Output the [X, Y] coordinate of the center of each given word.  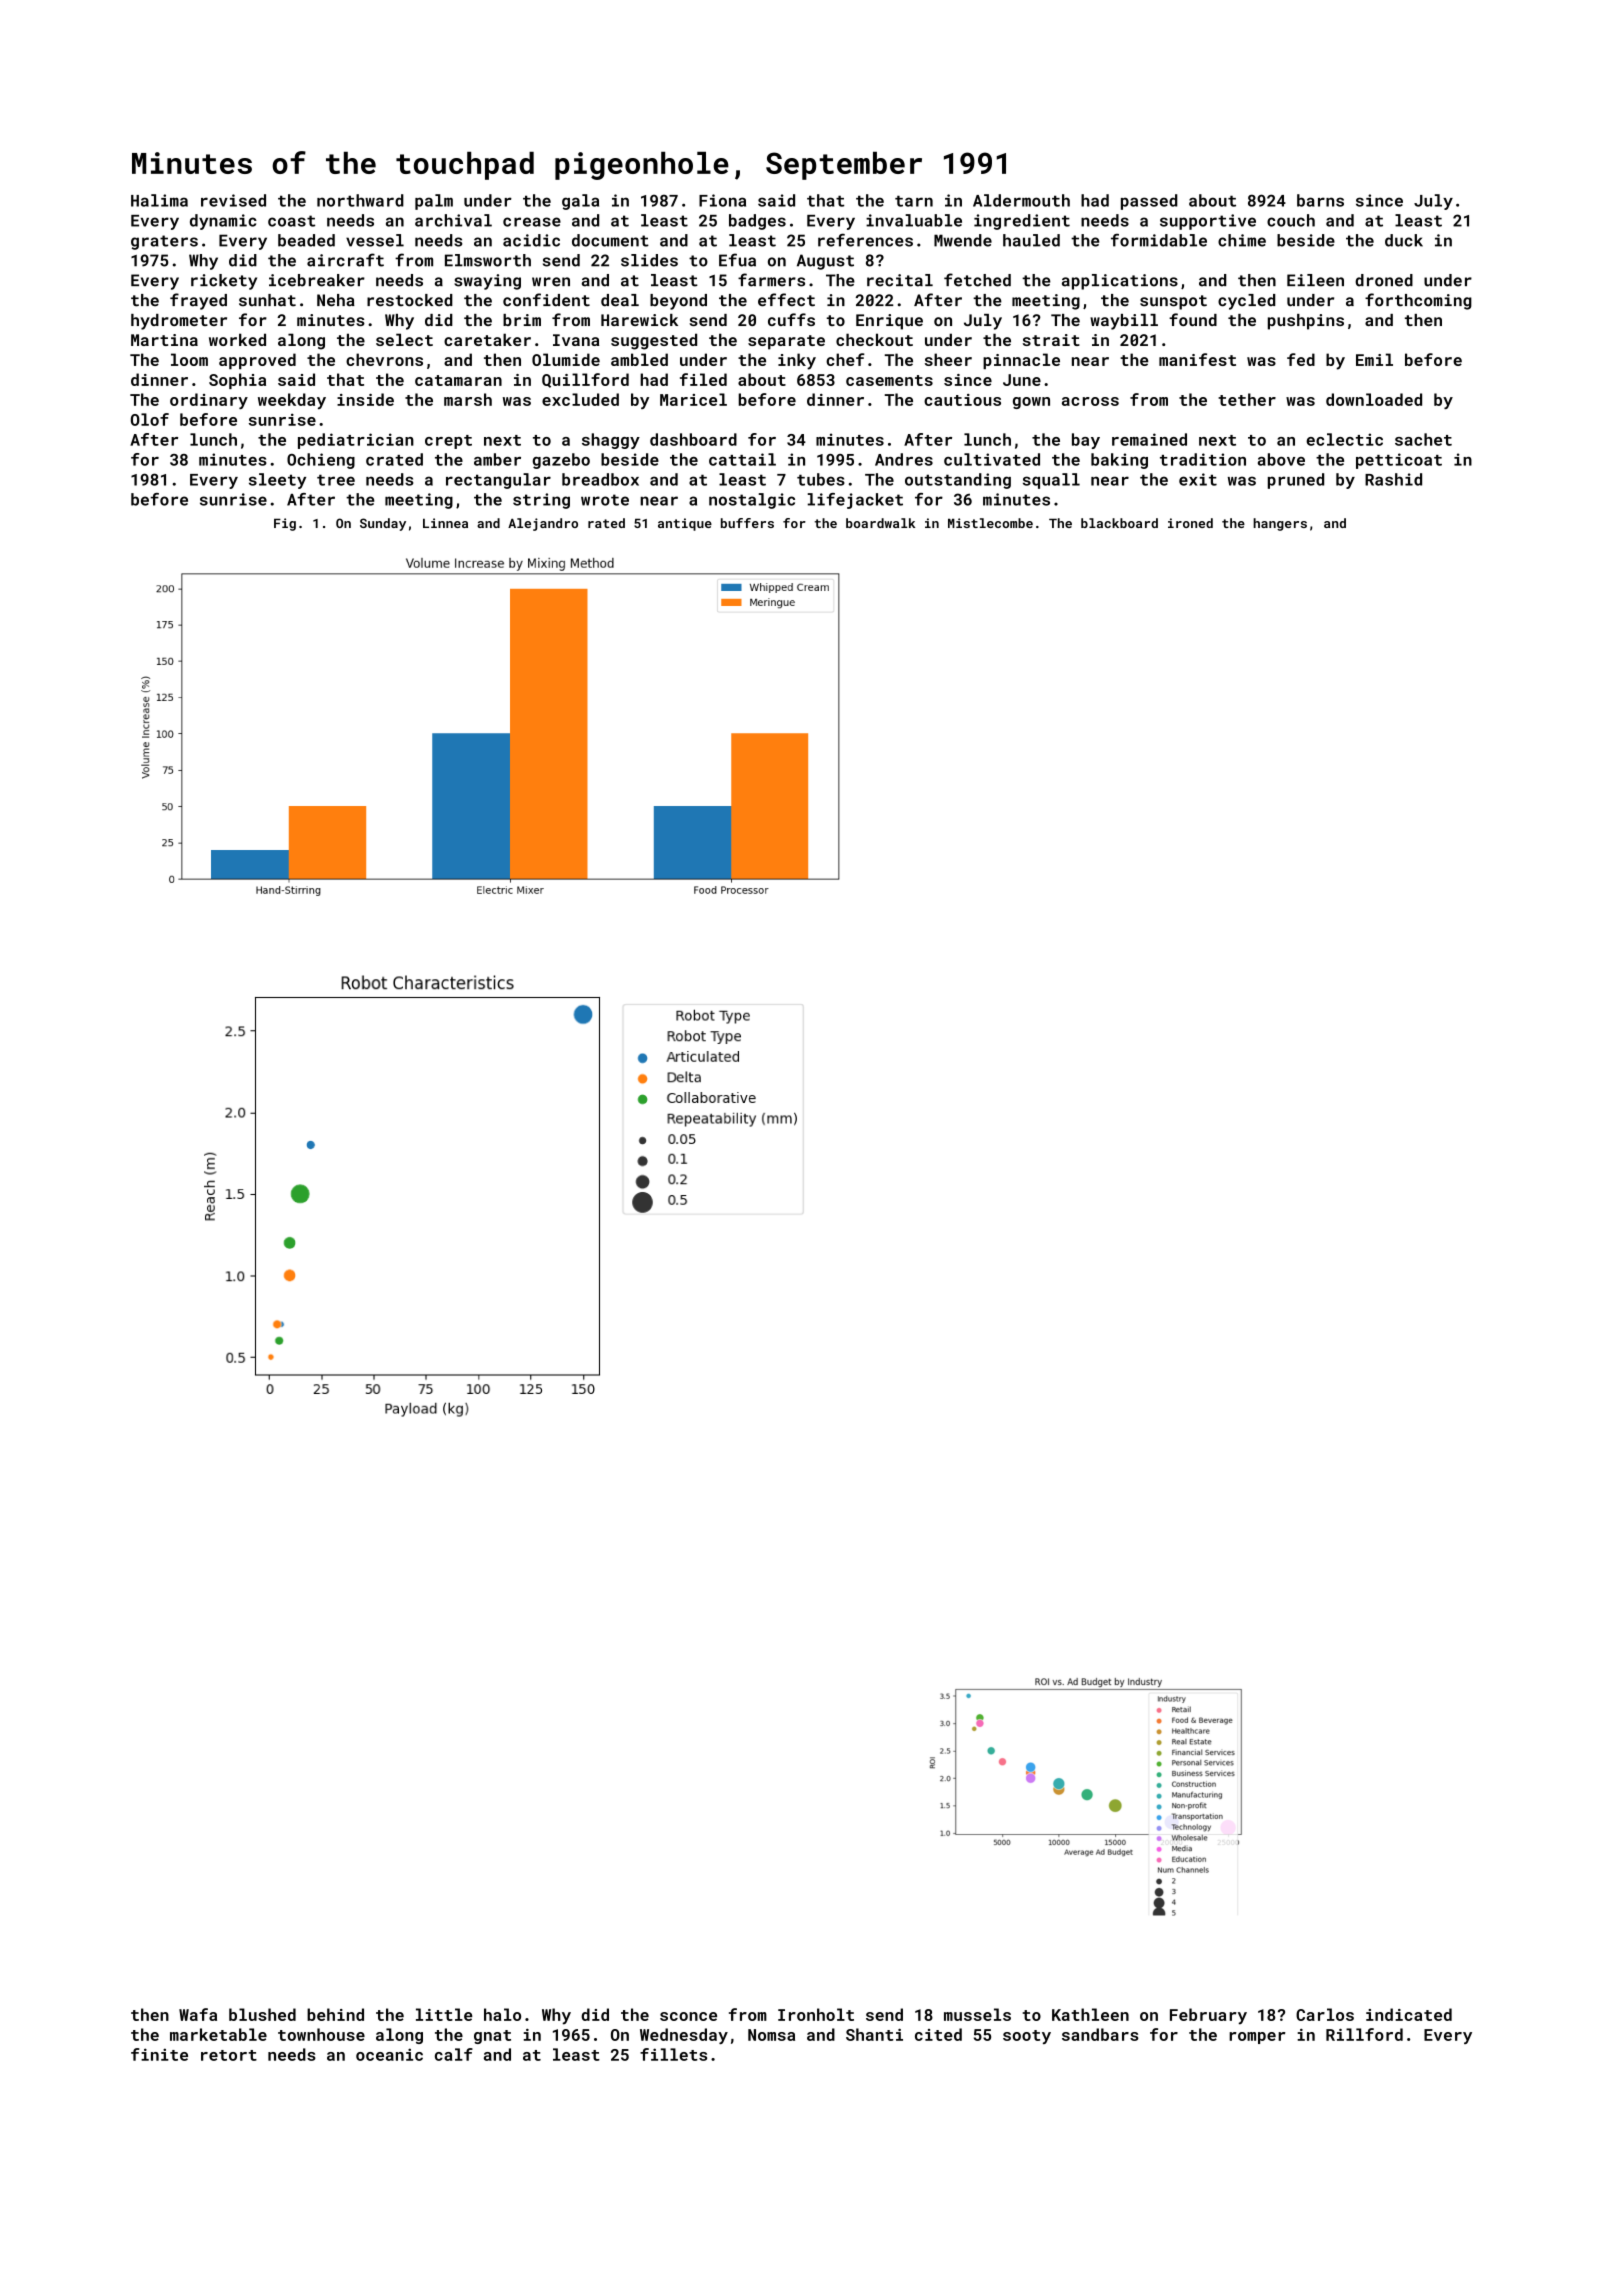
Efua [737, 260]
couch [1291, 220]
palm [434, 202]
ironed [1190, 523]
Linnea [445, 523]
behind [335, 2014]
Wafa [198, 2014]
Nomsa [771, 2035]
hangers [1280, 524]
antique [685, 524]
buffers [747, 523]
